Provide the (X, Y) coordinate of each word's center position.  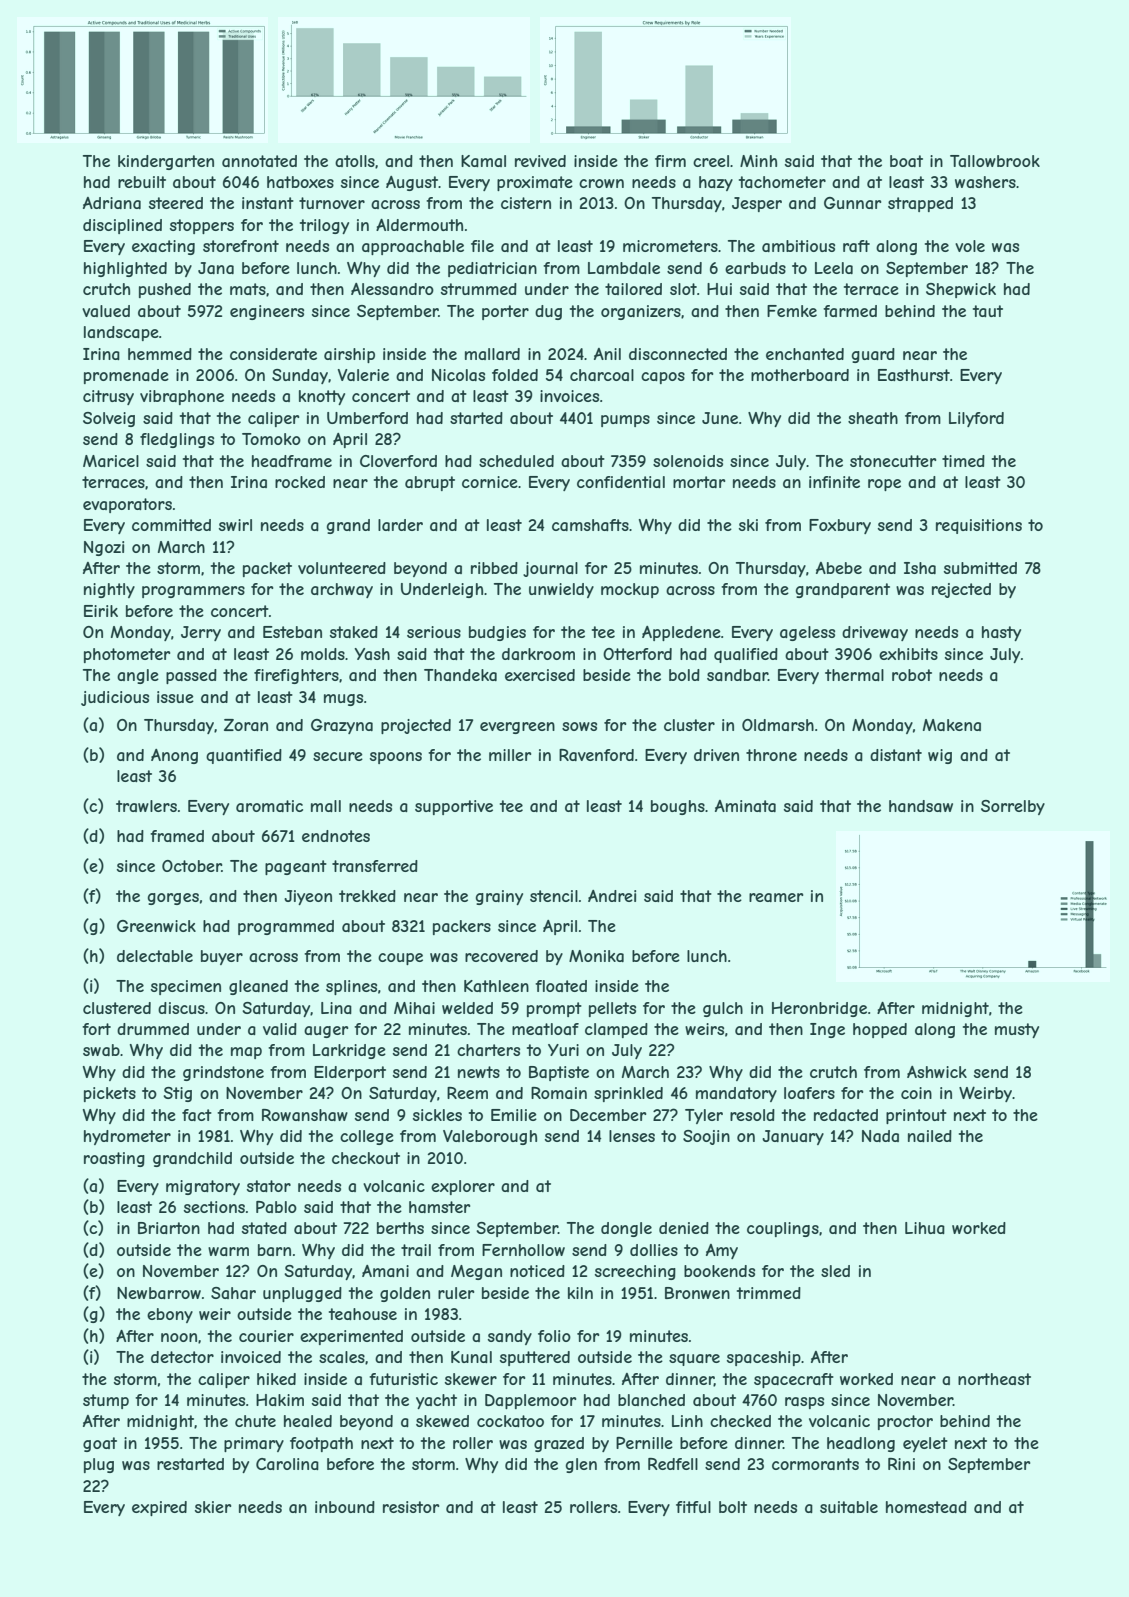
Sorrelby (1013, 807)
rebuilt (142, 182)
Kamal (483, 161)
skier (213, 1507)
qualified (746, 655)
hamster (439, 1207)
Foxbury (840, 526)
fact (197, 1115)
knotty (322, 397)
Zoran (246, 725)
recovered (501, 956)
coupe (400, 959)
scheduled (516, 461)
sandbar (737, 675)
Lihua (925, 1228)
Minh (758, 161)
